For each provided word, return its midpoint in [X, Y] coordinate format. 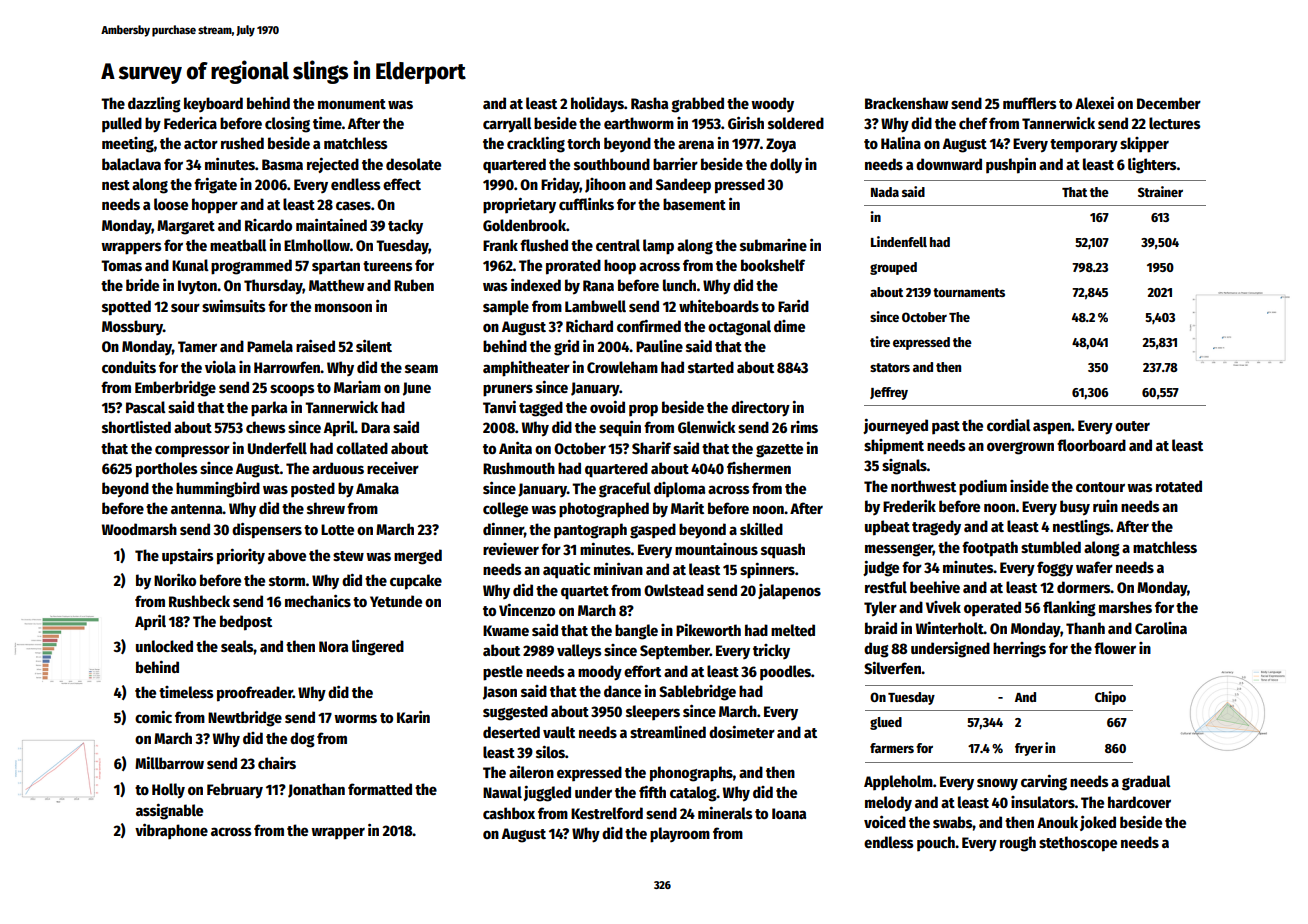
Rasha [649, 103]
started [711, 367]
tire [880, 341]
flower [1115, 648]
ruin [1105, 506]
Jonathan [316, 790]
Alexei [1094, 103]
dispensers [267, 530]
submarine [773, 245]
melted [793, 630]
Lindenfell [899, 241]
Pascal [146, 407]
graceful [625, 490]
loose [171, 204]
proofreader [255, 694]
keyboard [213, 104]
